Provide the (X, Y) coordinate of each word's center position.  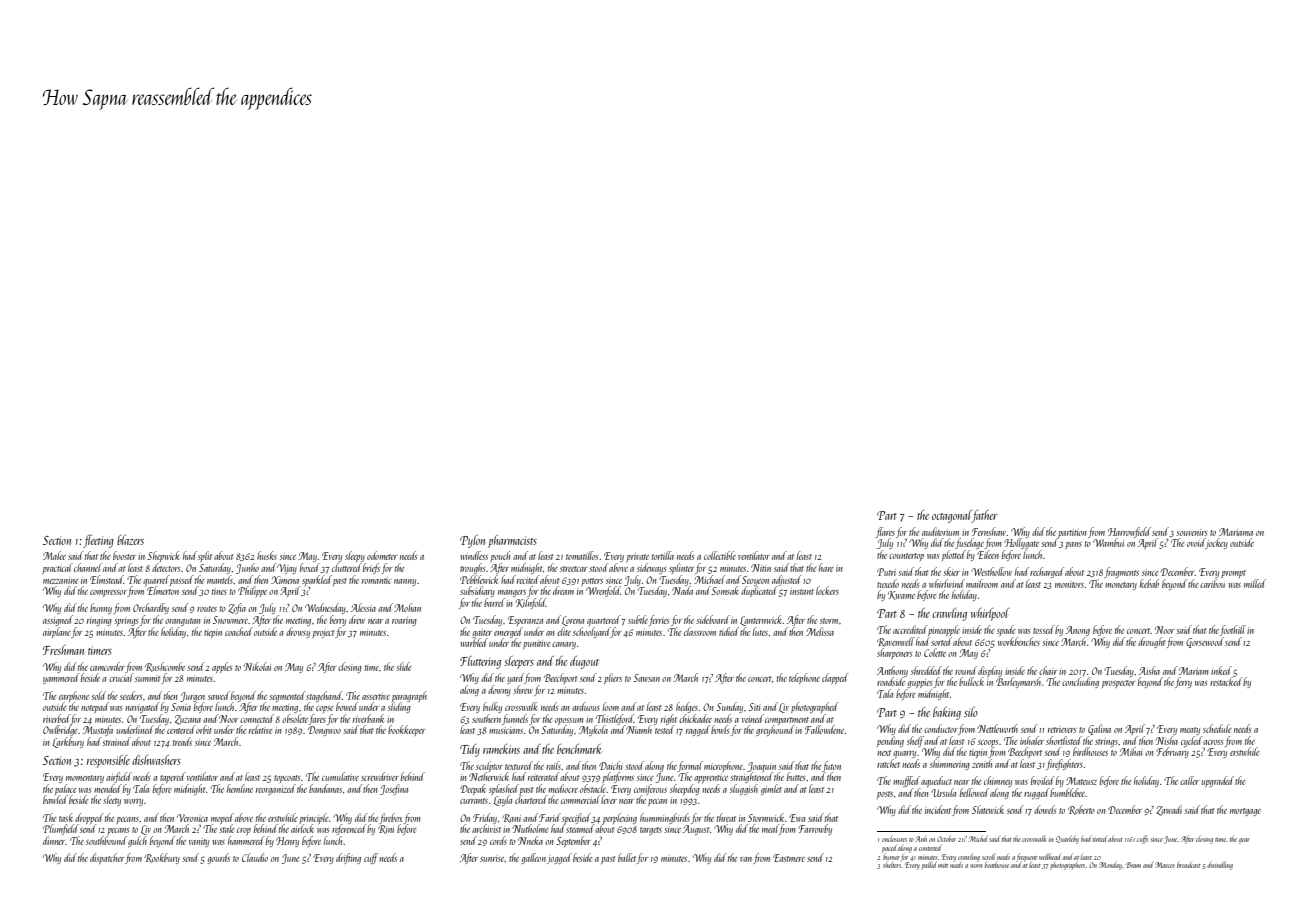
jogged (559, 858)
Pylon (472, 541)
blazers (130, 540)
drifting (348, 858)
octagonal (952, 516)
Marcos (1165, 865)
